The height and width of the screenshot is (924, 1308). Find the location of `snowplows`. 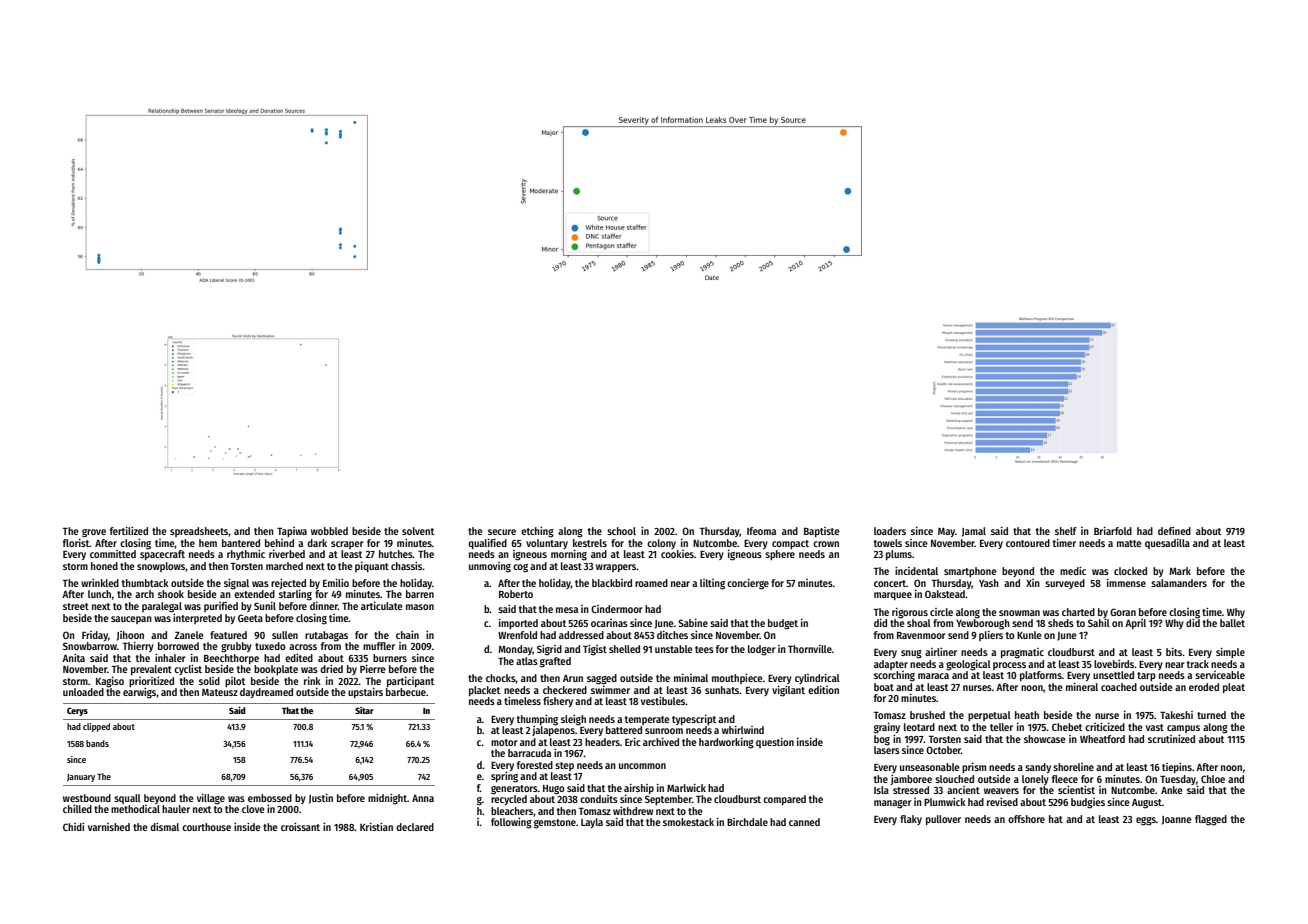

snowplows is located at coordinates (161, 567).
